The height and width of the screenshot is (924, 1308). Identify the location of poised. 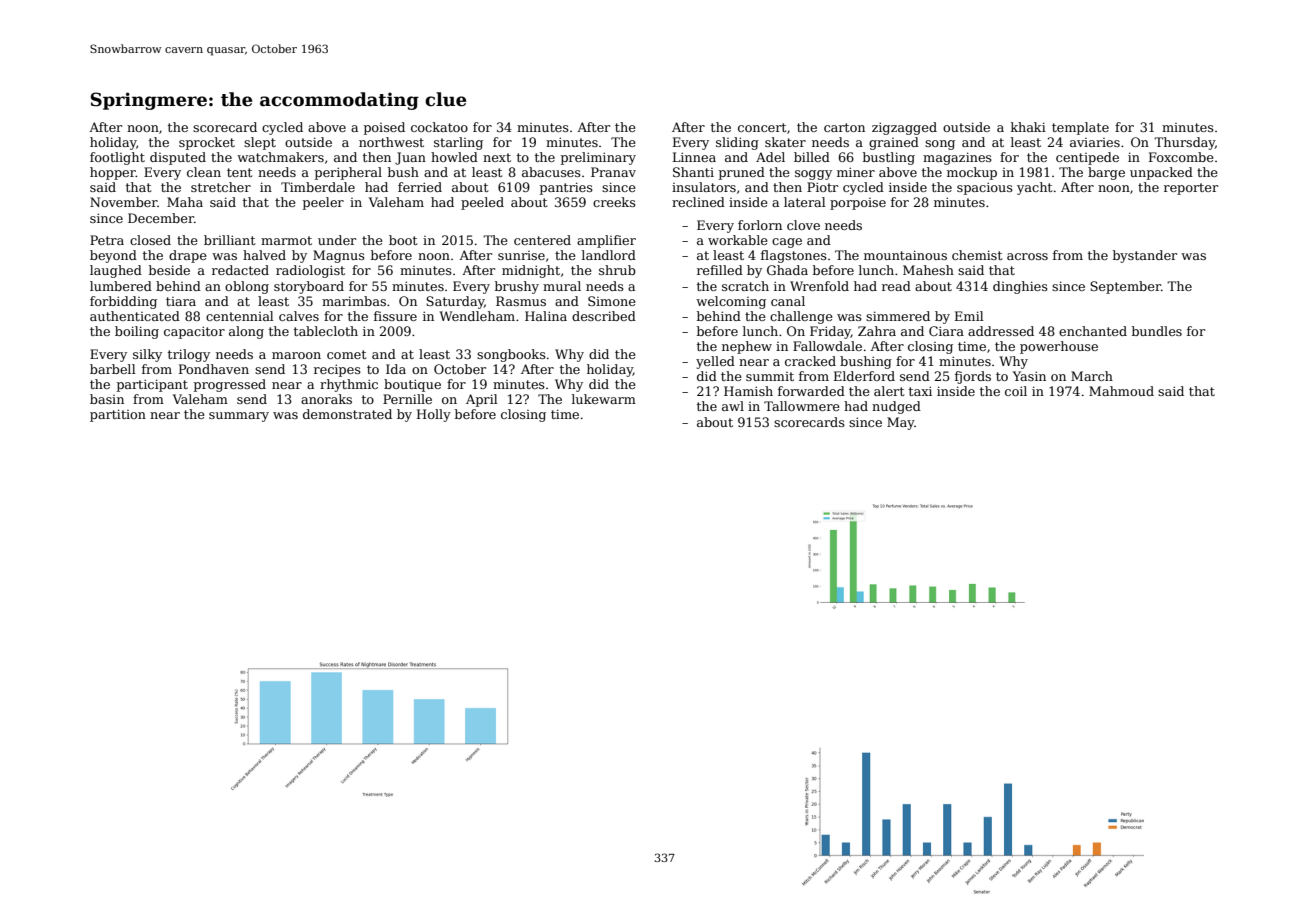
(384, 128).
